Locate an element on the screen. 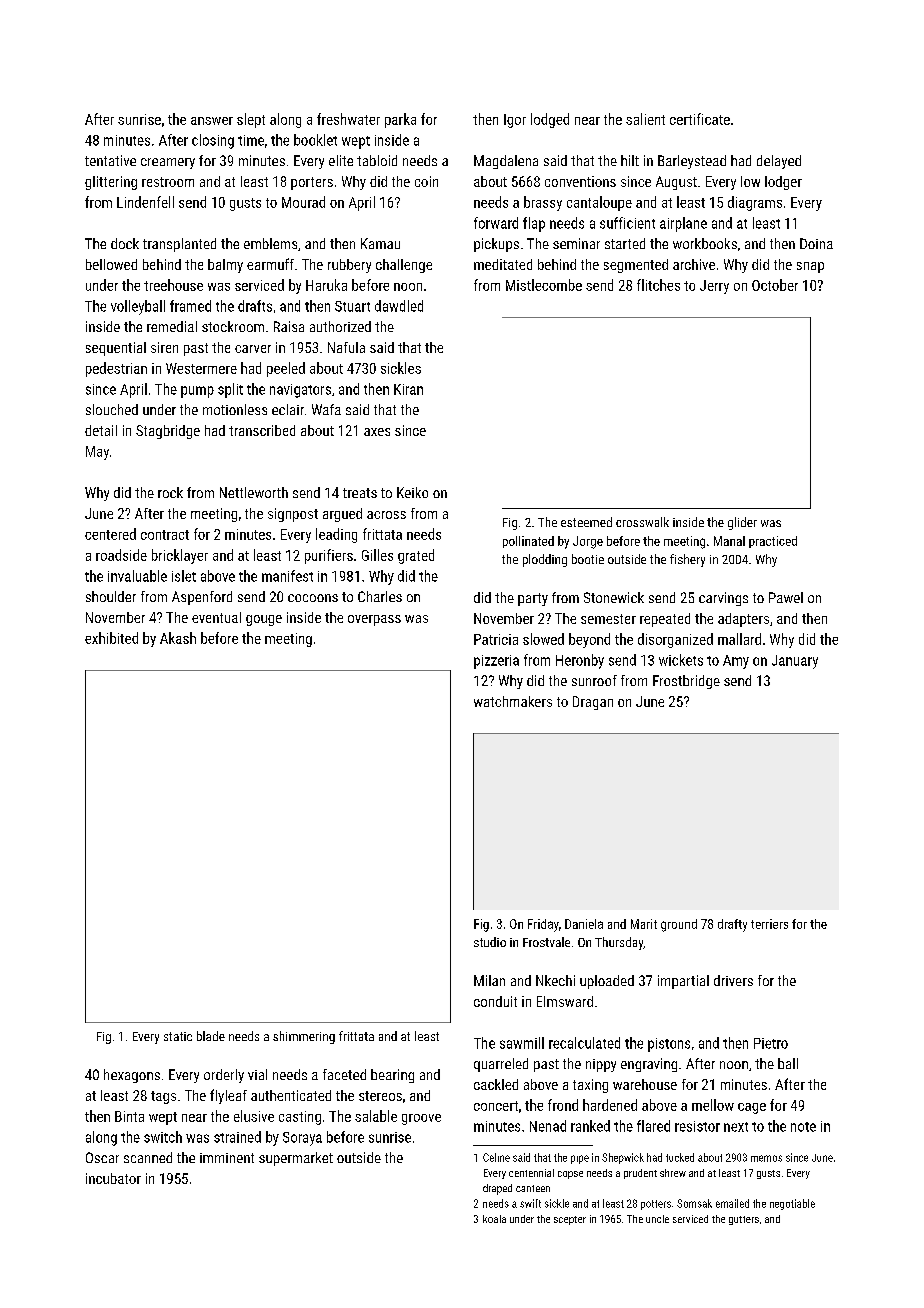  answer is located at coordinates (212, 121).
